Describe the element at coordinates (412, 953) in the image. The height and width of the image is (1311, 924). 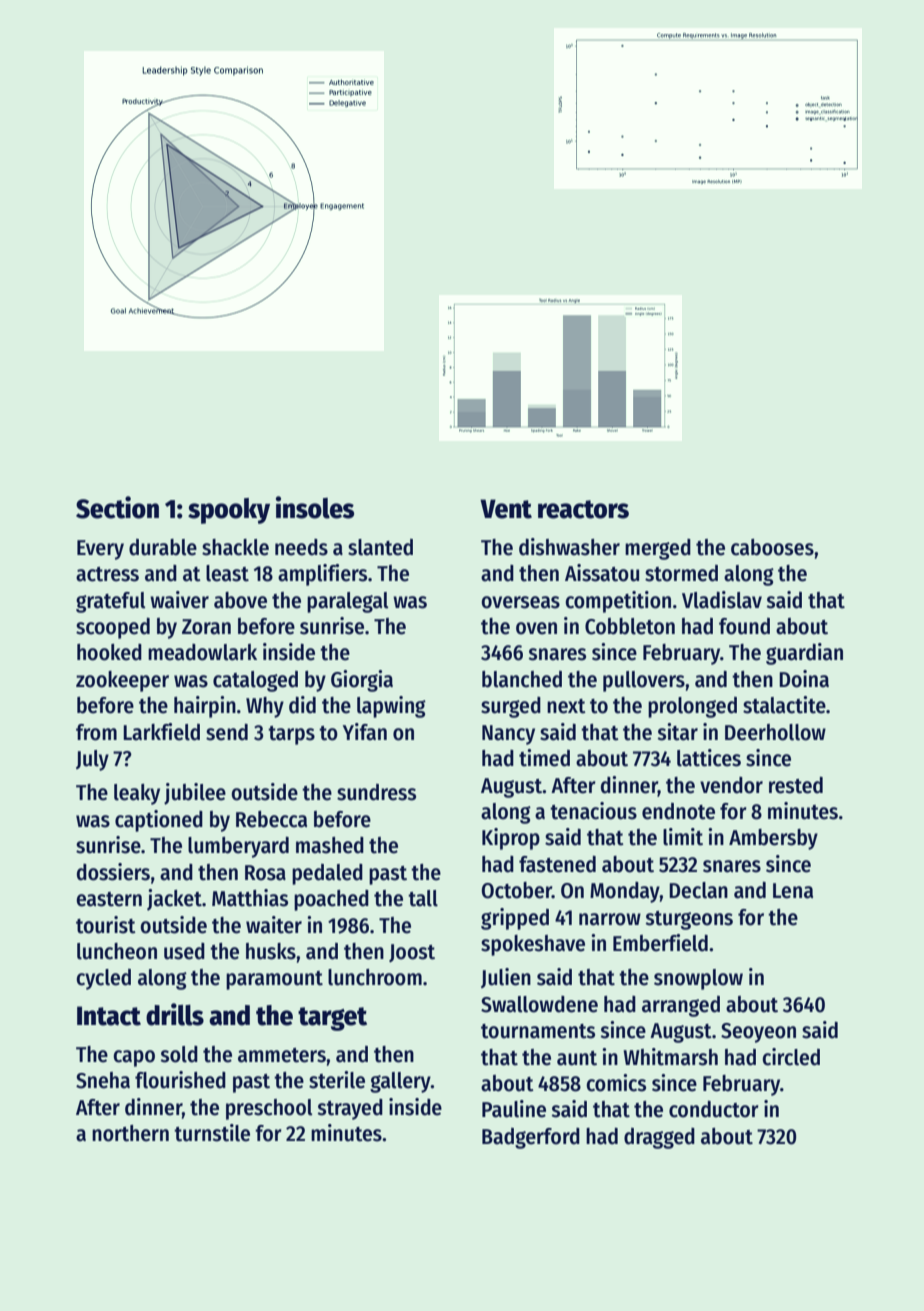
I see `Joost` at that location.
